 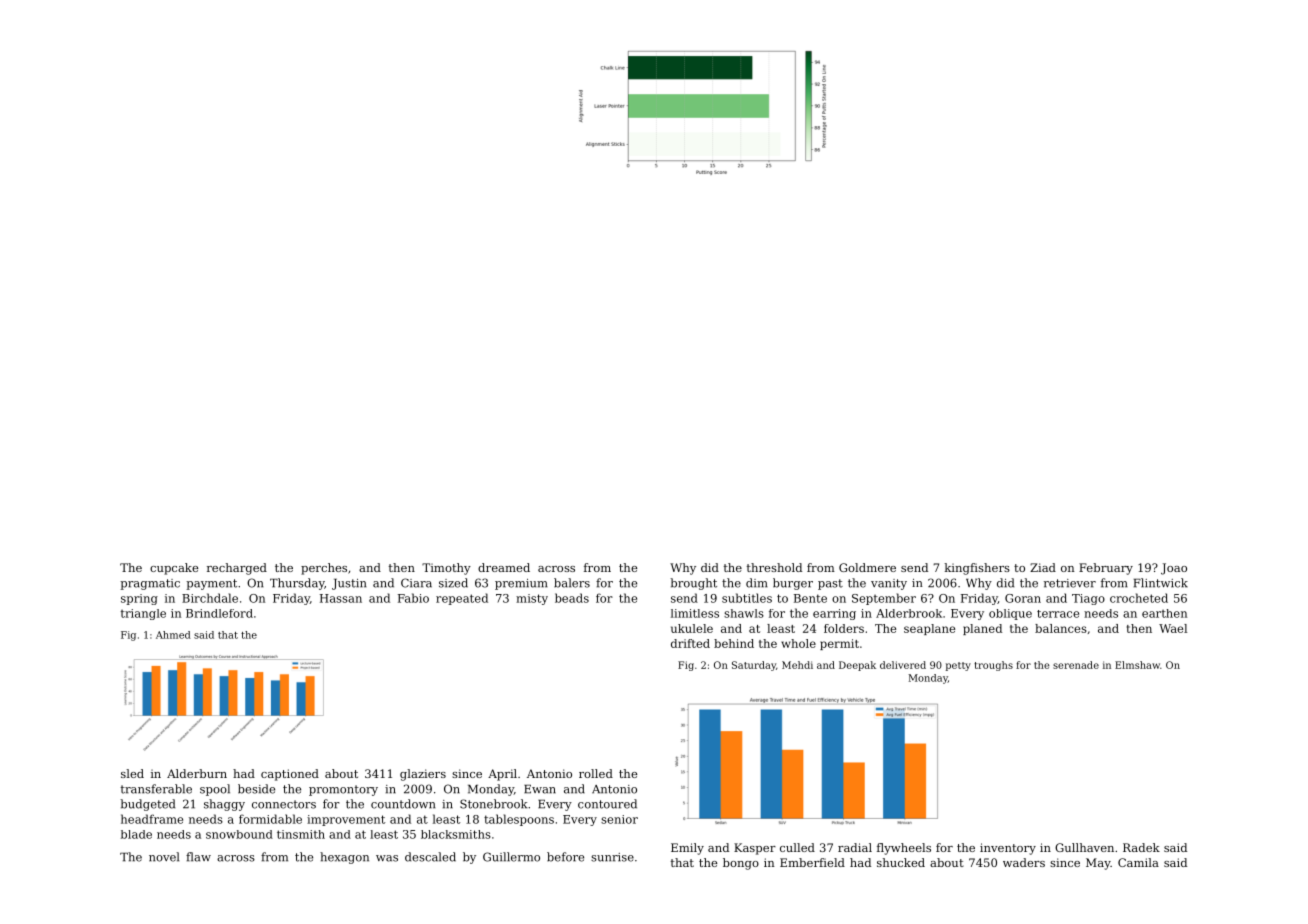 What do you see at coordinates (1043, 567) in the page?
I see `Ziad` at bounding box center [1043, 567].
